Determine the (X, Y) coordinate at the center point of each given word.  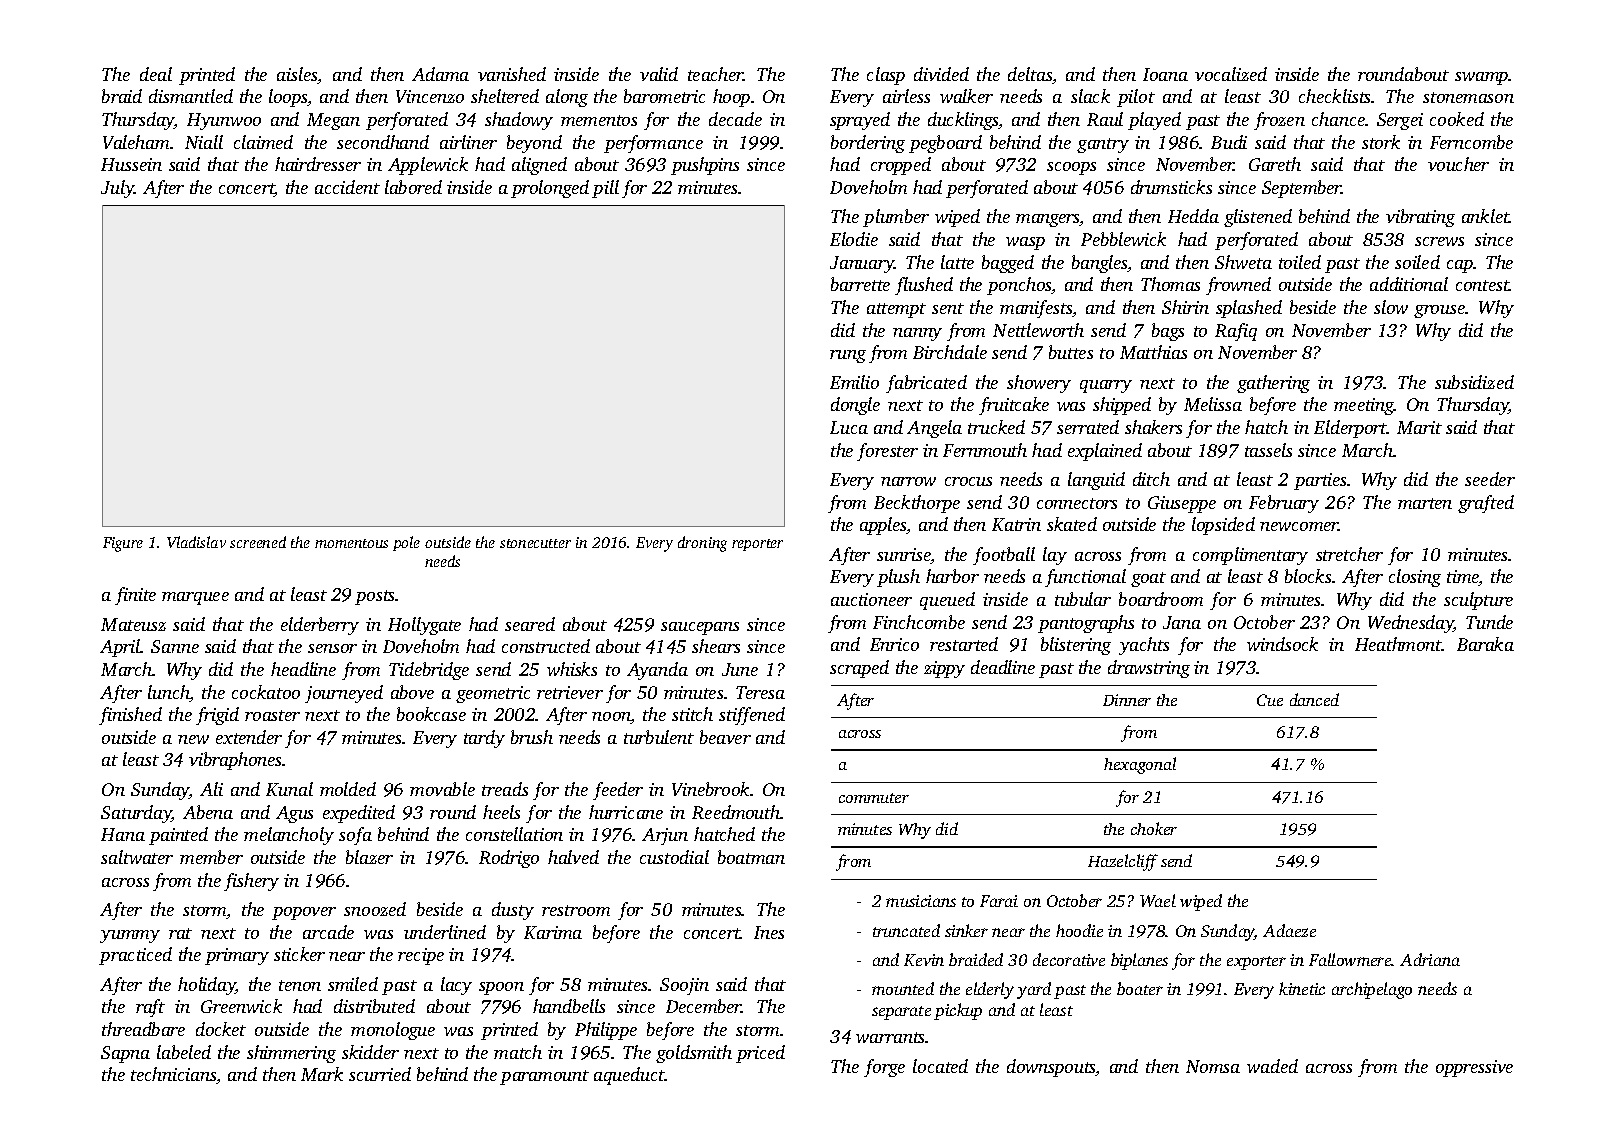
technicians (173, 1074)
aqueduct (629, 1076)
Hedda (1193, 216)
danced (1314, 699)
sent (948, 308)
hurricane (626, 812)
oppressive (1474, 1068)
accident (347, 187)
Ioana (1165, 74)
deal (156, 74)
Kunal (289, 789)
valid (659, 74)
